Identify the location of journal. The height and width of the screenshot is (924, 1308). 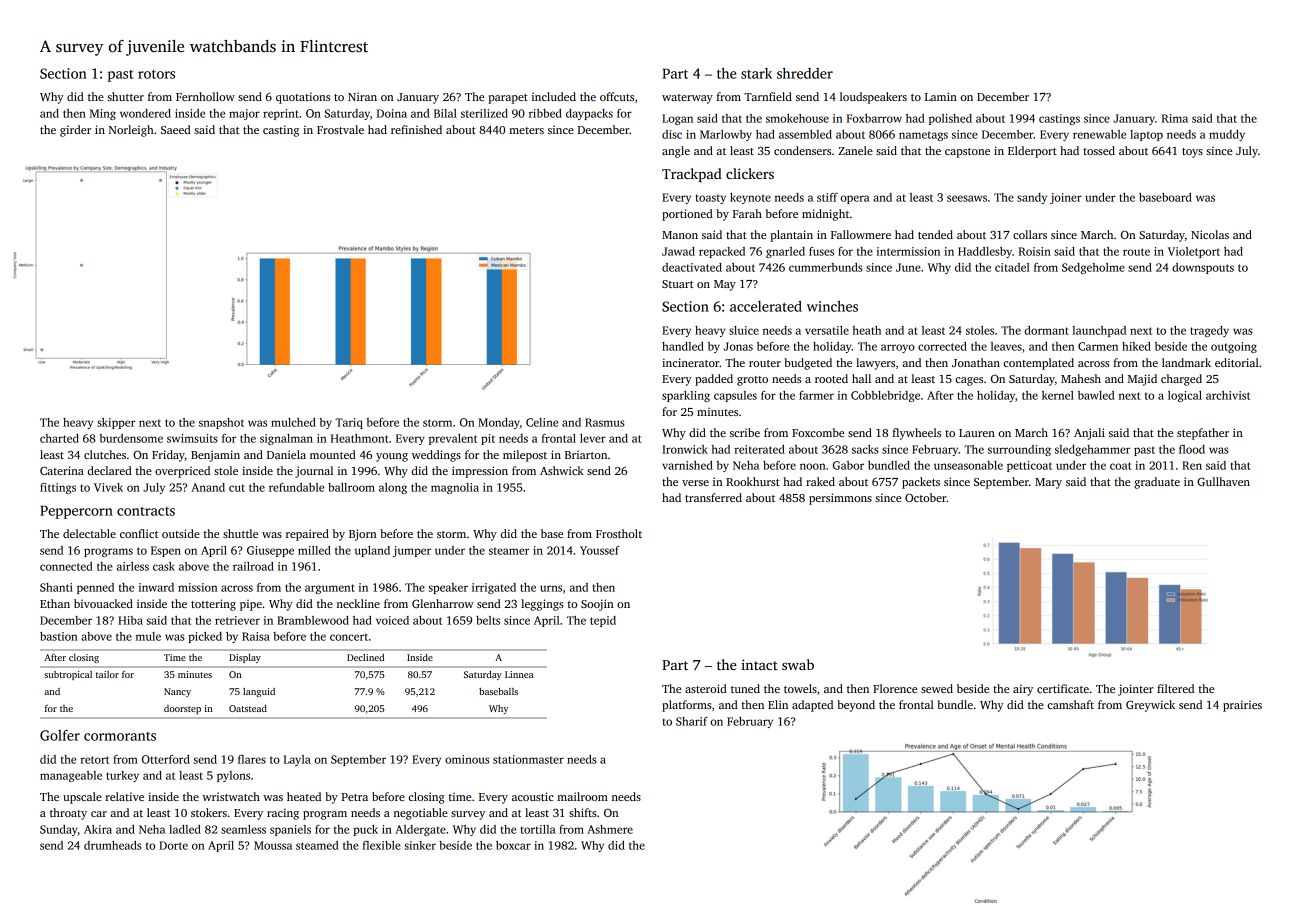
(314, 472).
